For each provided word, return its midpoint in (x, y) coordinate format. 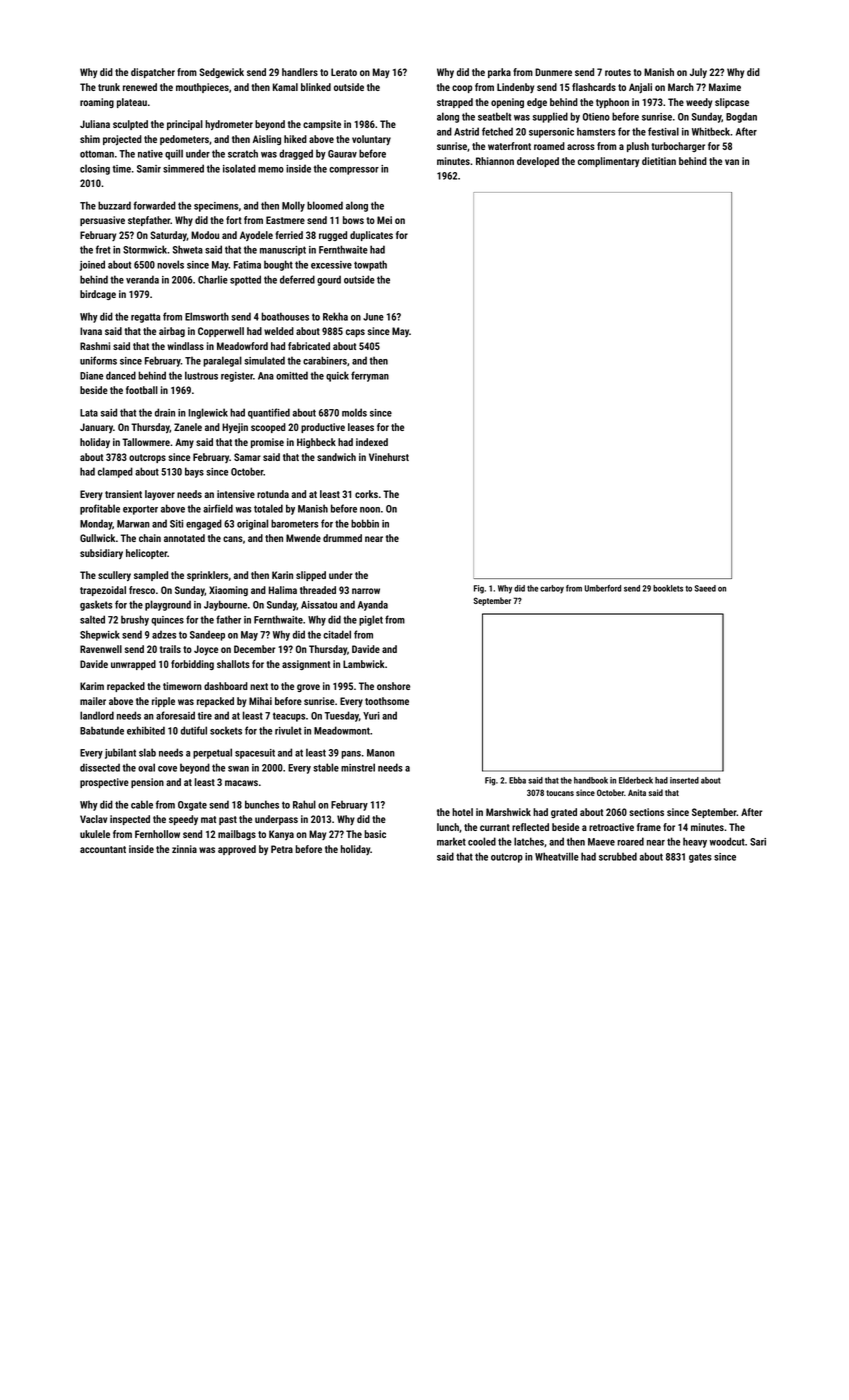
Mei (384, 220)
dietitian (659, 161)
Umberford (603, 588)
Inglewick (208, 413)
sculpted (130, 125)
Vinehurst (389, 457)
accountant (103, 849)
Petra (282, 849)
